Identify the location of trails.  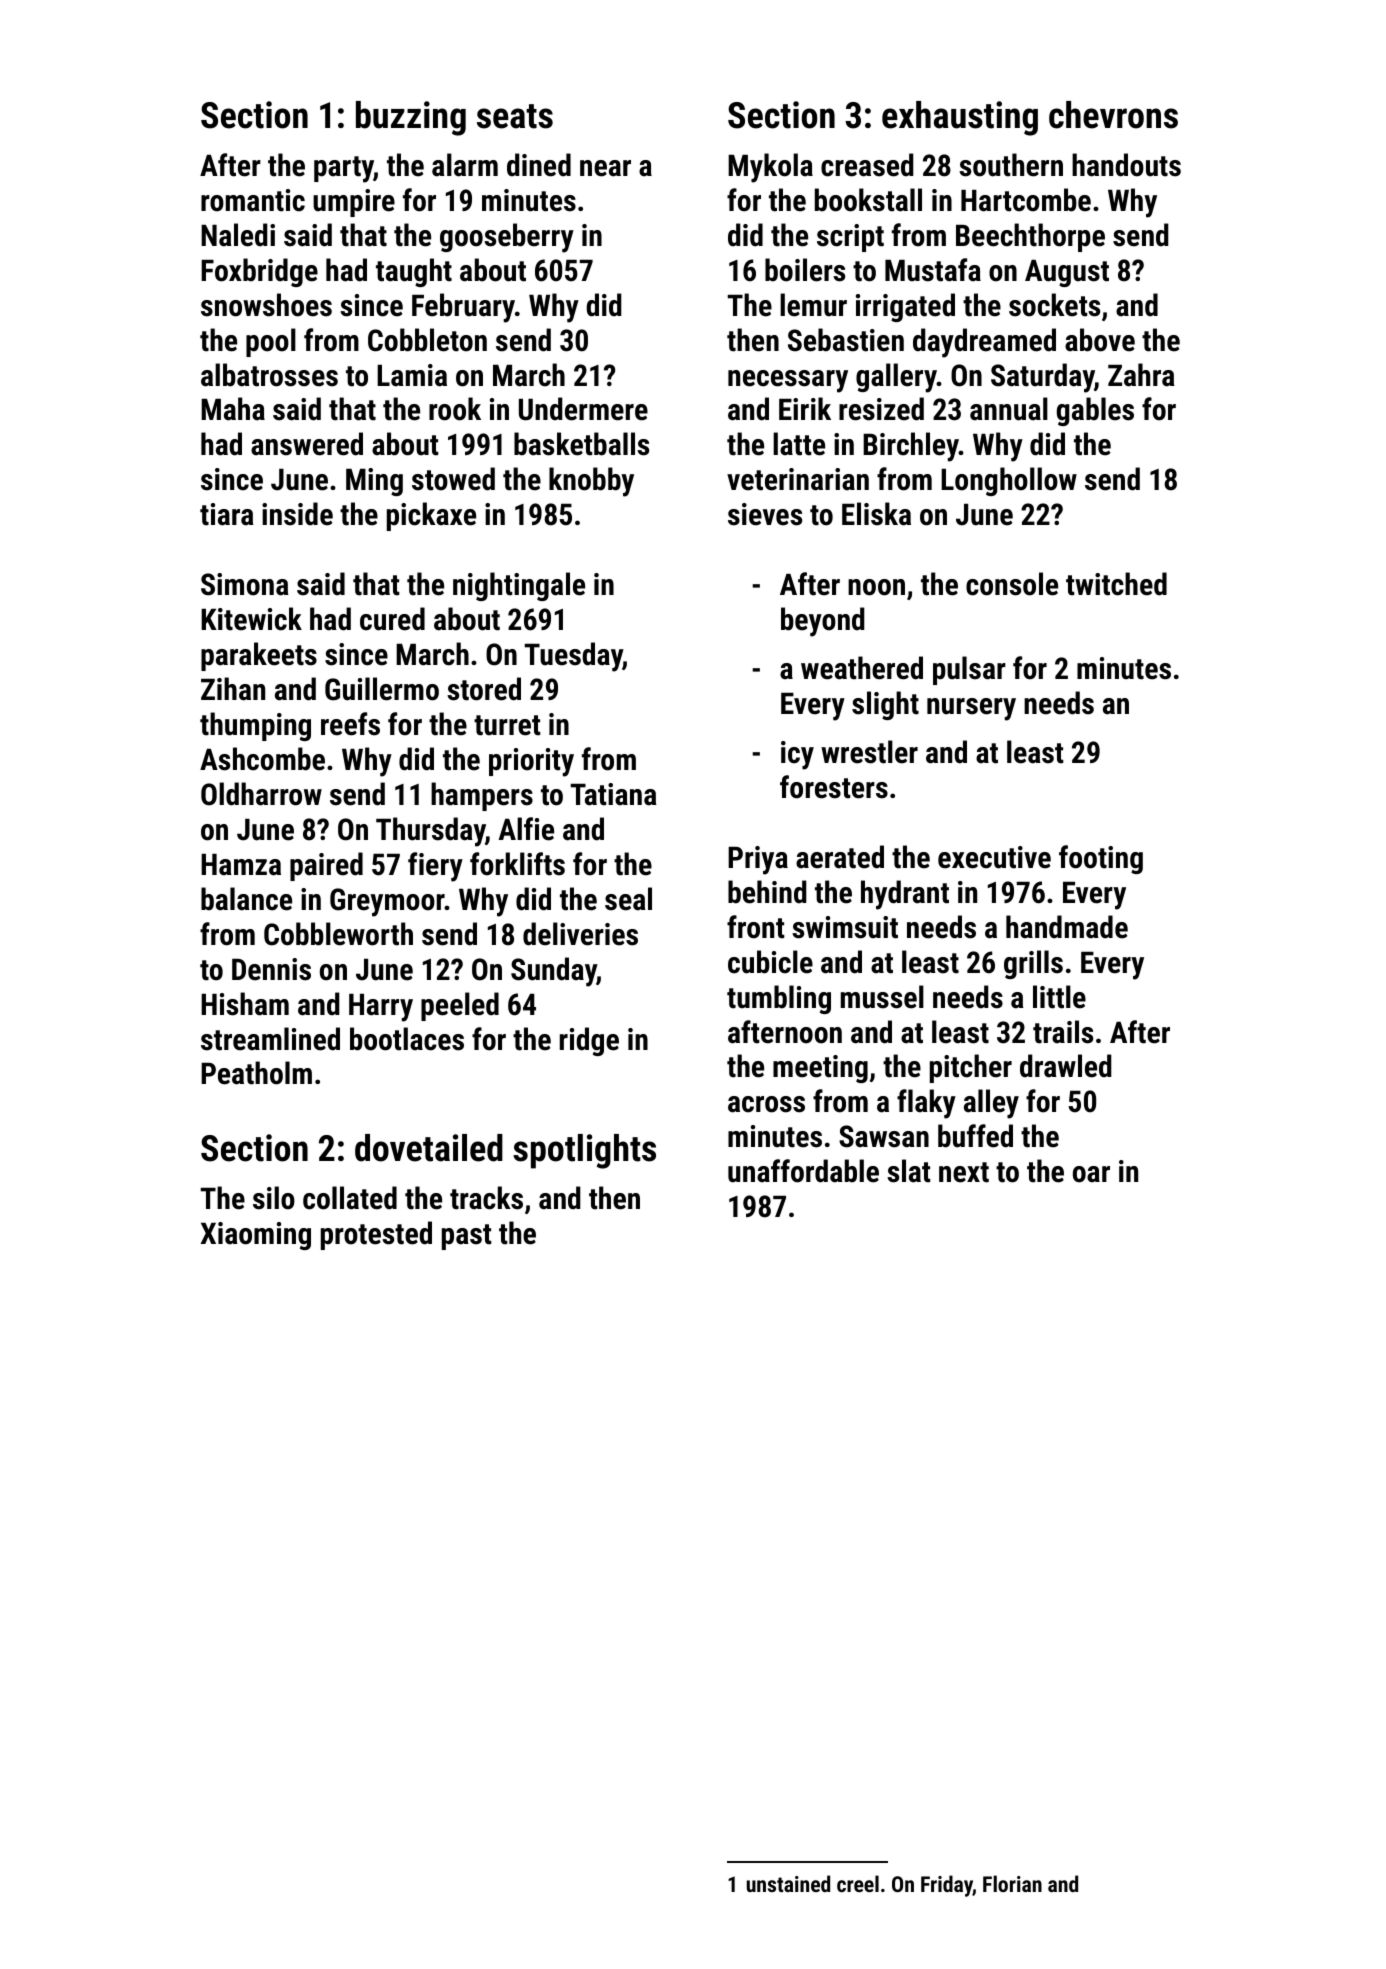
(1063, 1032).
